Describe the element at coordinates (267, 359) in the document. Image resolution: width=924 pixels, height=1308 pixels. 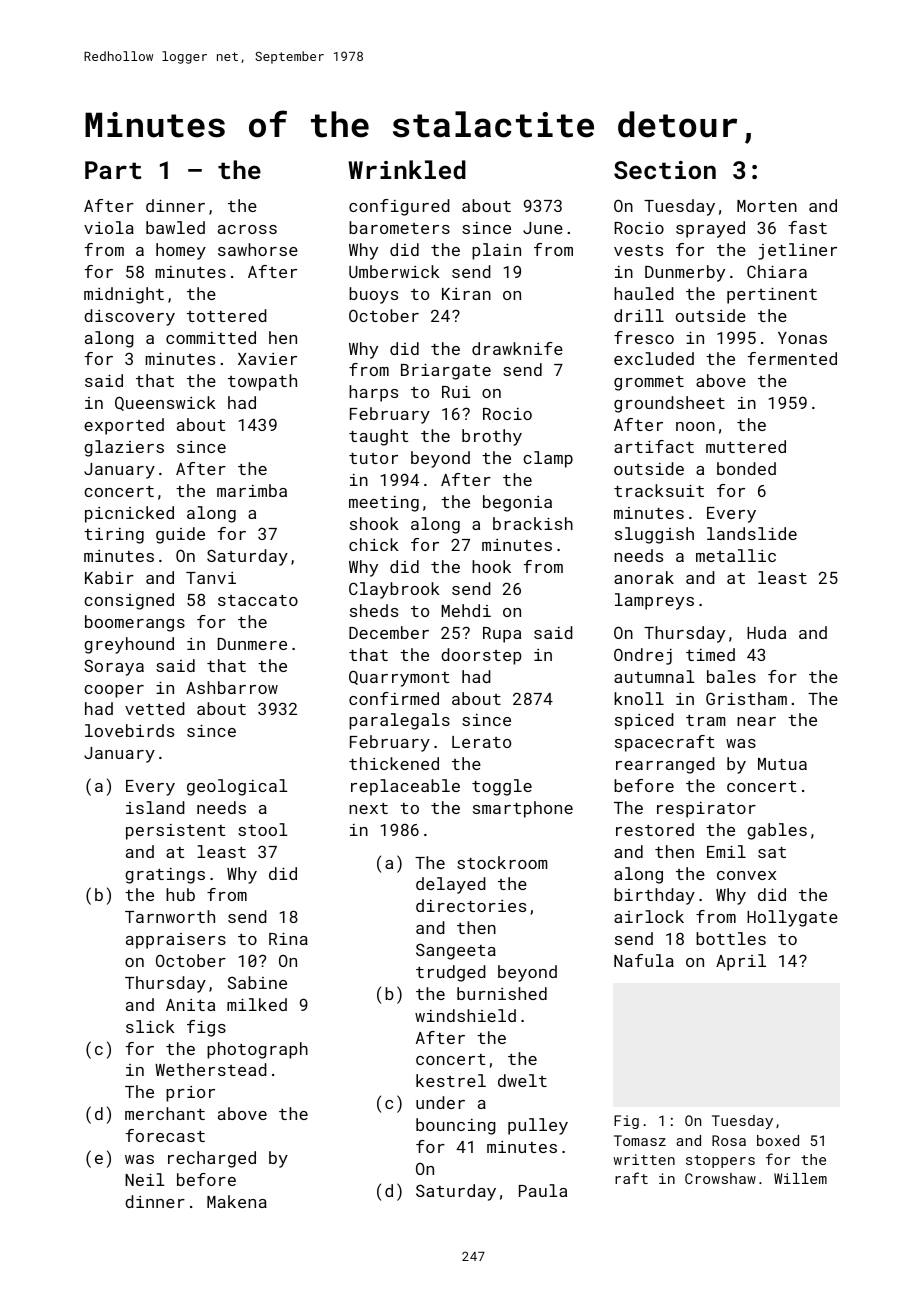
I see `Xavier` at that location.
